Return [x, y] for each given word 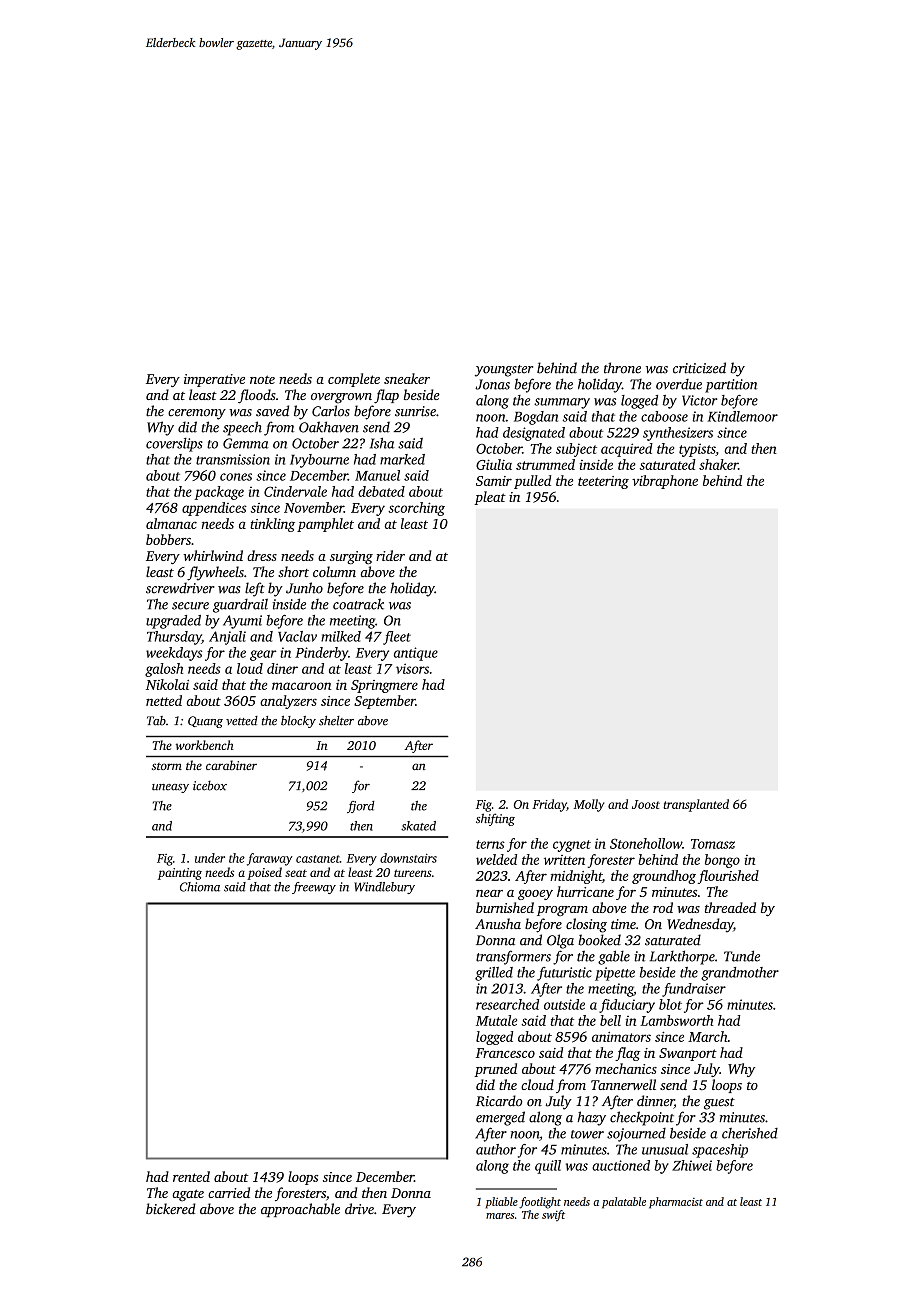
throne [622, 368]
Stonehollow [646, 843]
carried [229, 1192]
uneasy [170, 788]
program [562, 911]
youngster [504, 371]
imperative [214, 380]
